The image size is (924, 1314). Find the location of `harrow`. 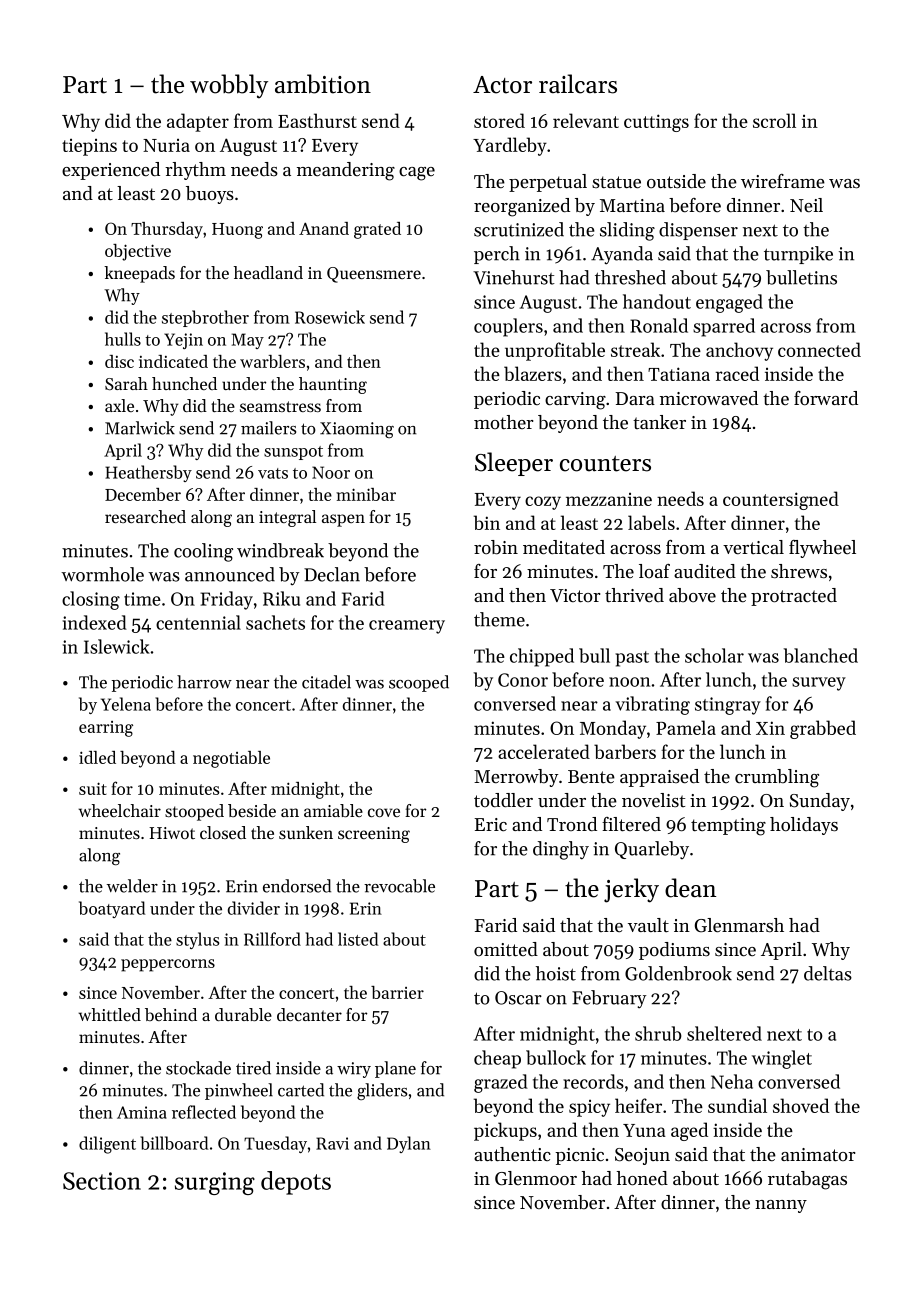

harrow is located at coordinates (204, 682).
